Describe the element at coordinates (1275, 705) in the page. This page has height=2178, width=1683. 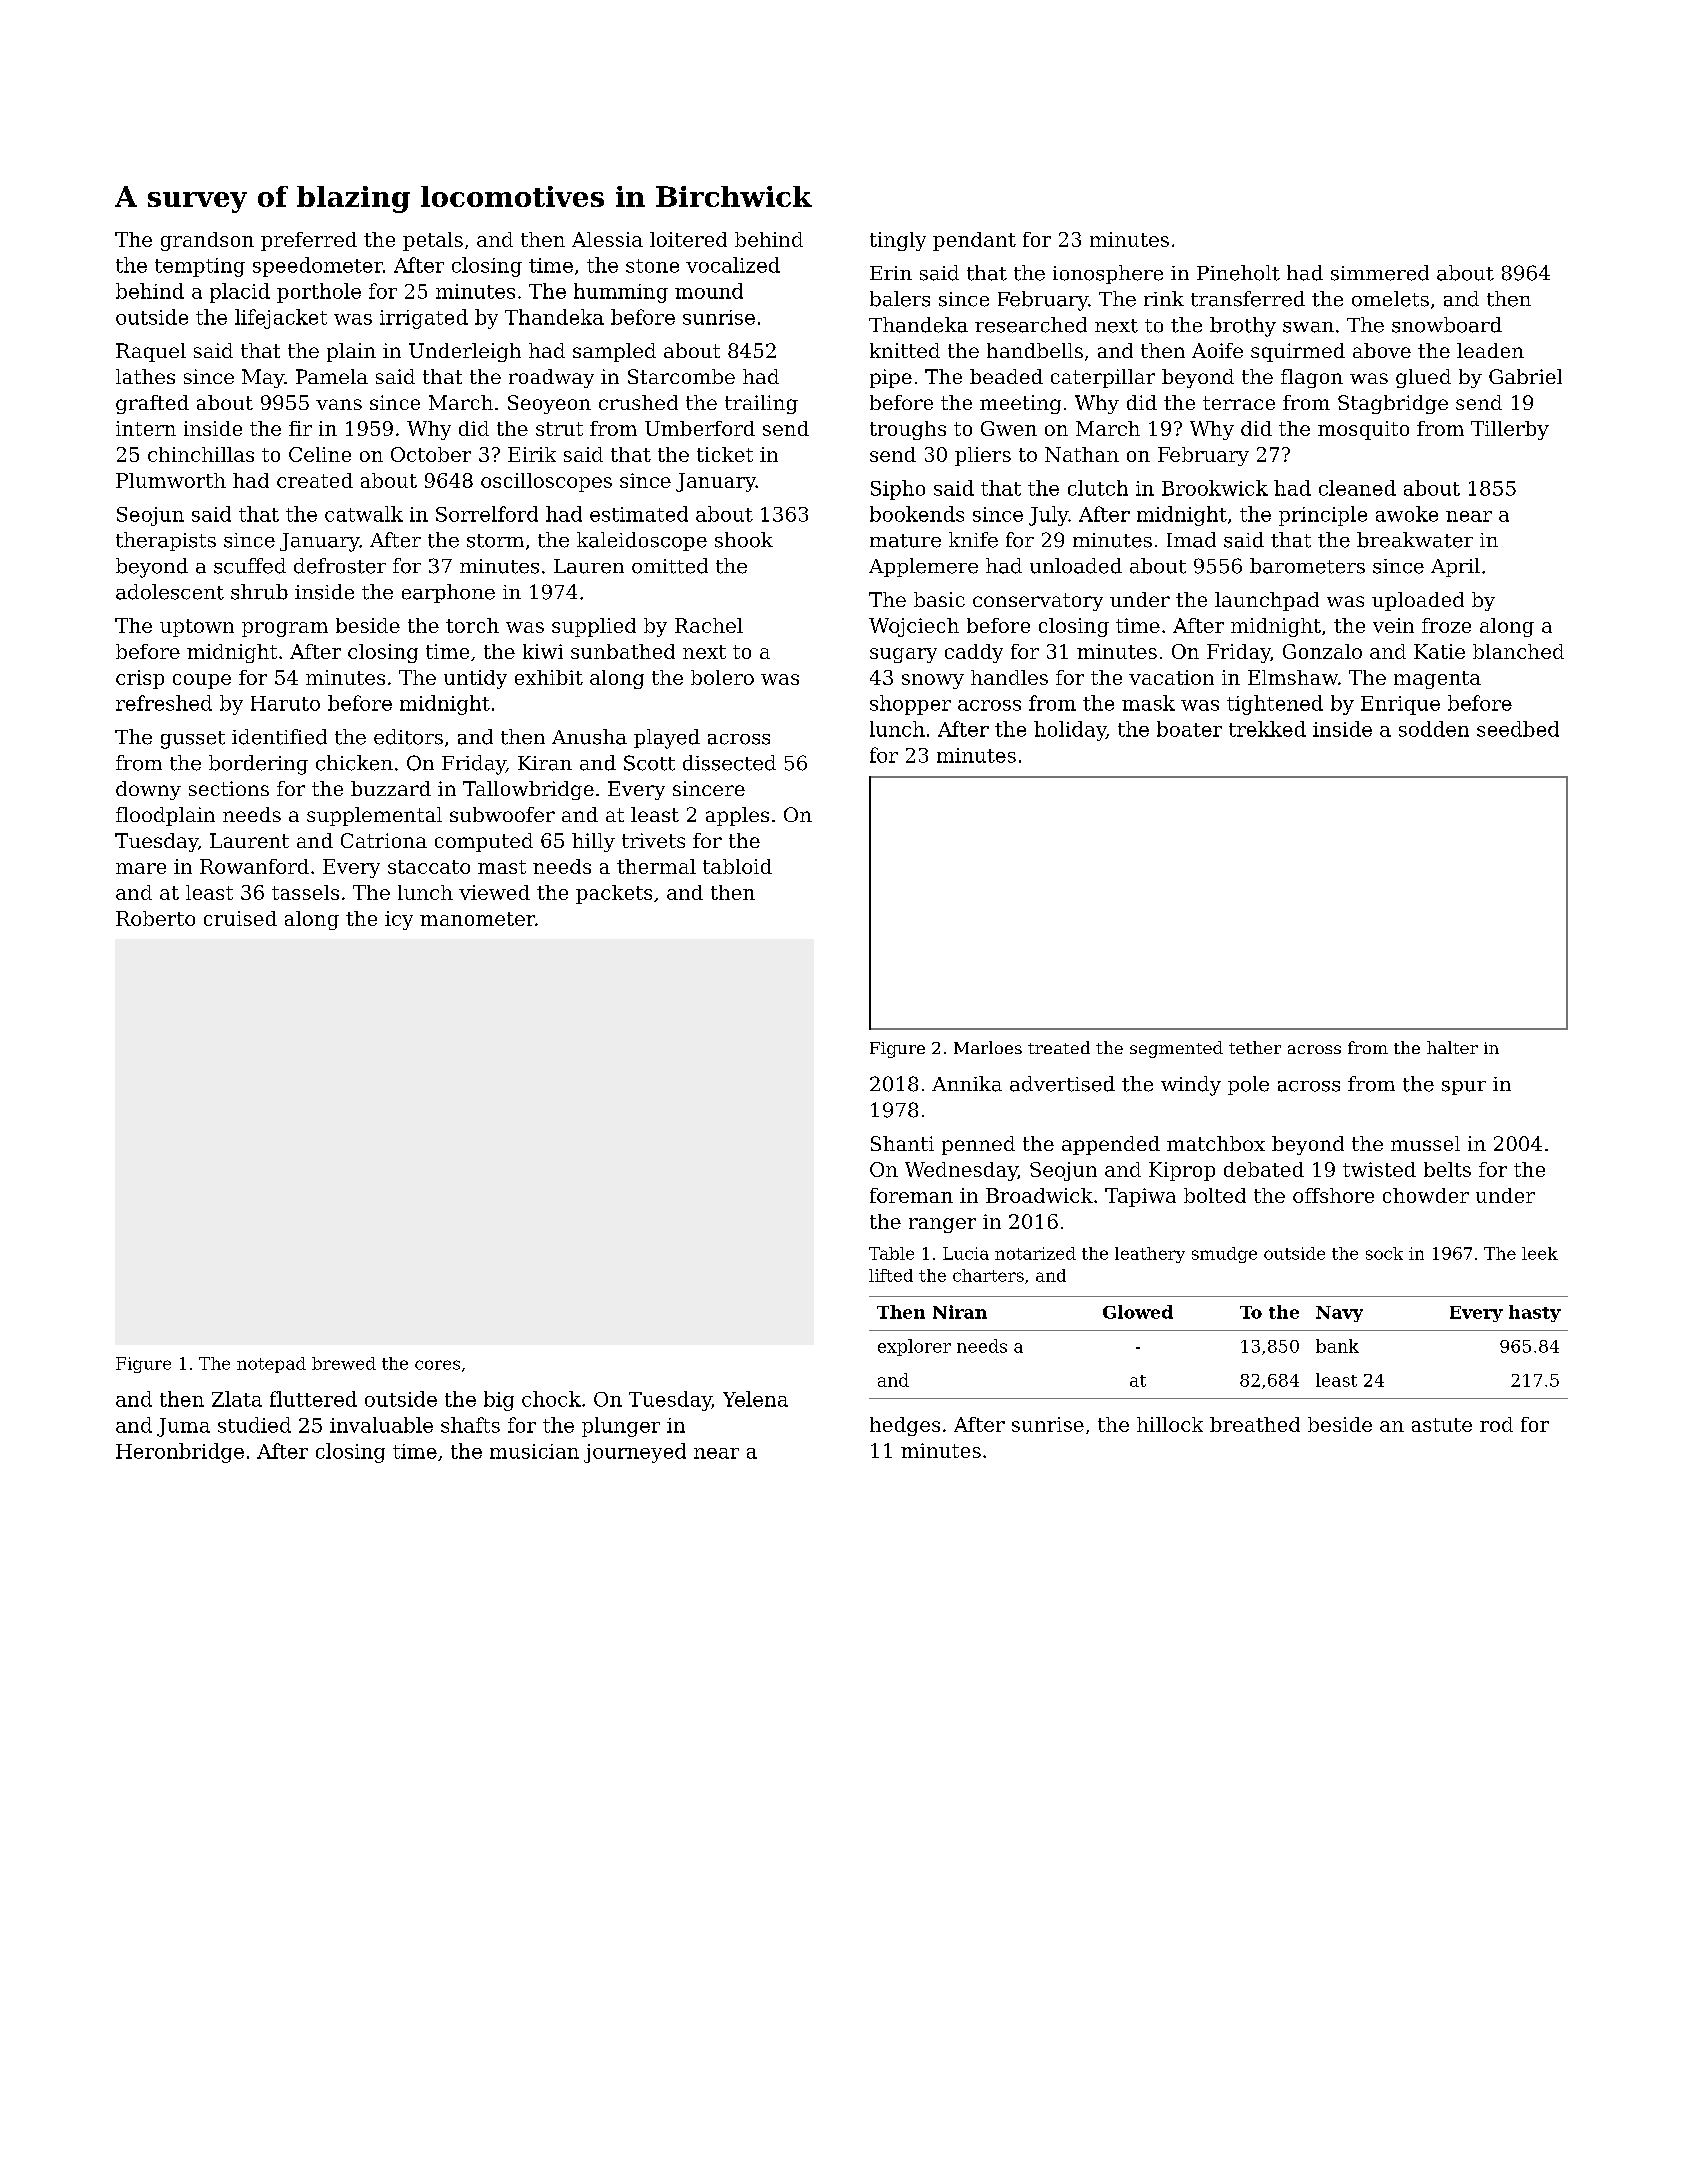
I see `tightened` at that location.
